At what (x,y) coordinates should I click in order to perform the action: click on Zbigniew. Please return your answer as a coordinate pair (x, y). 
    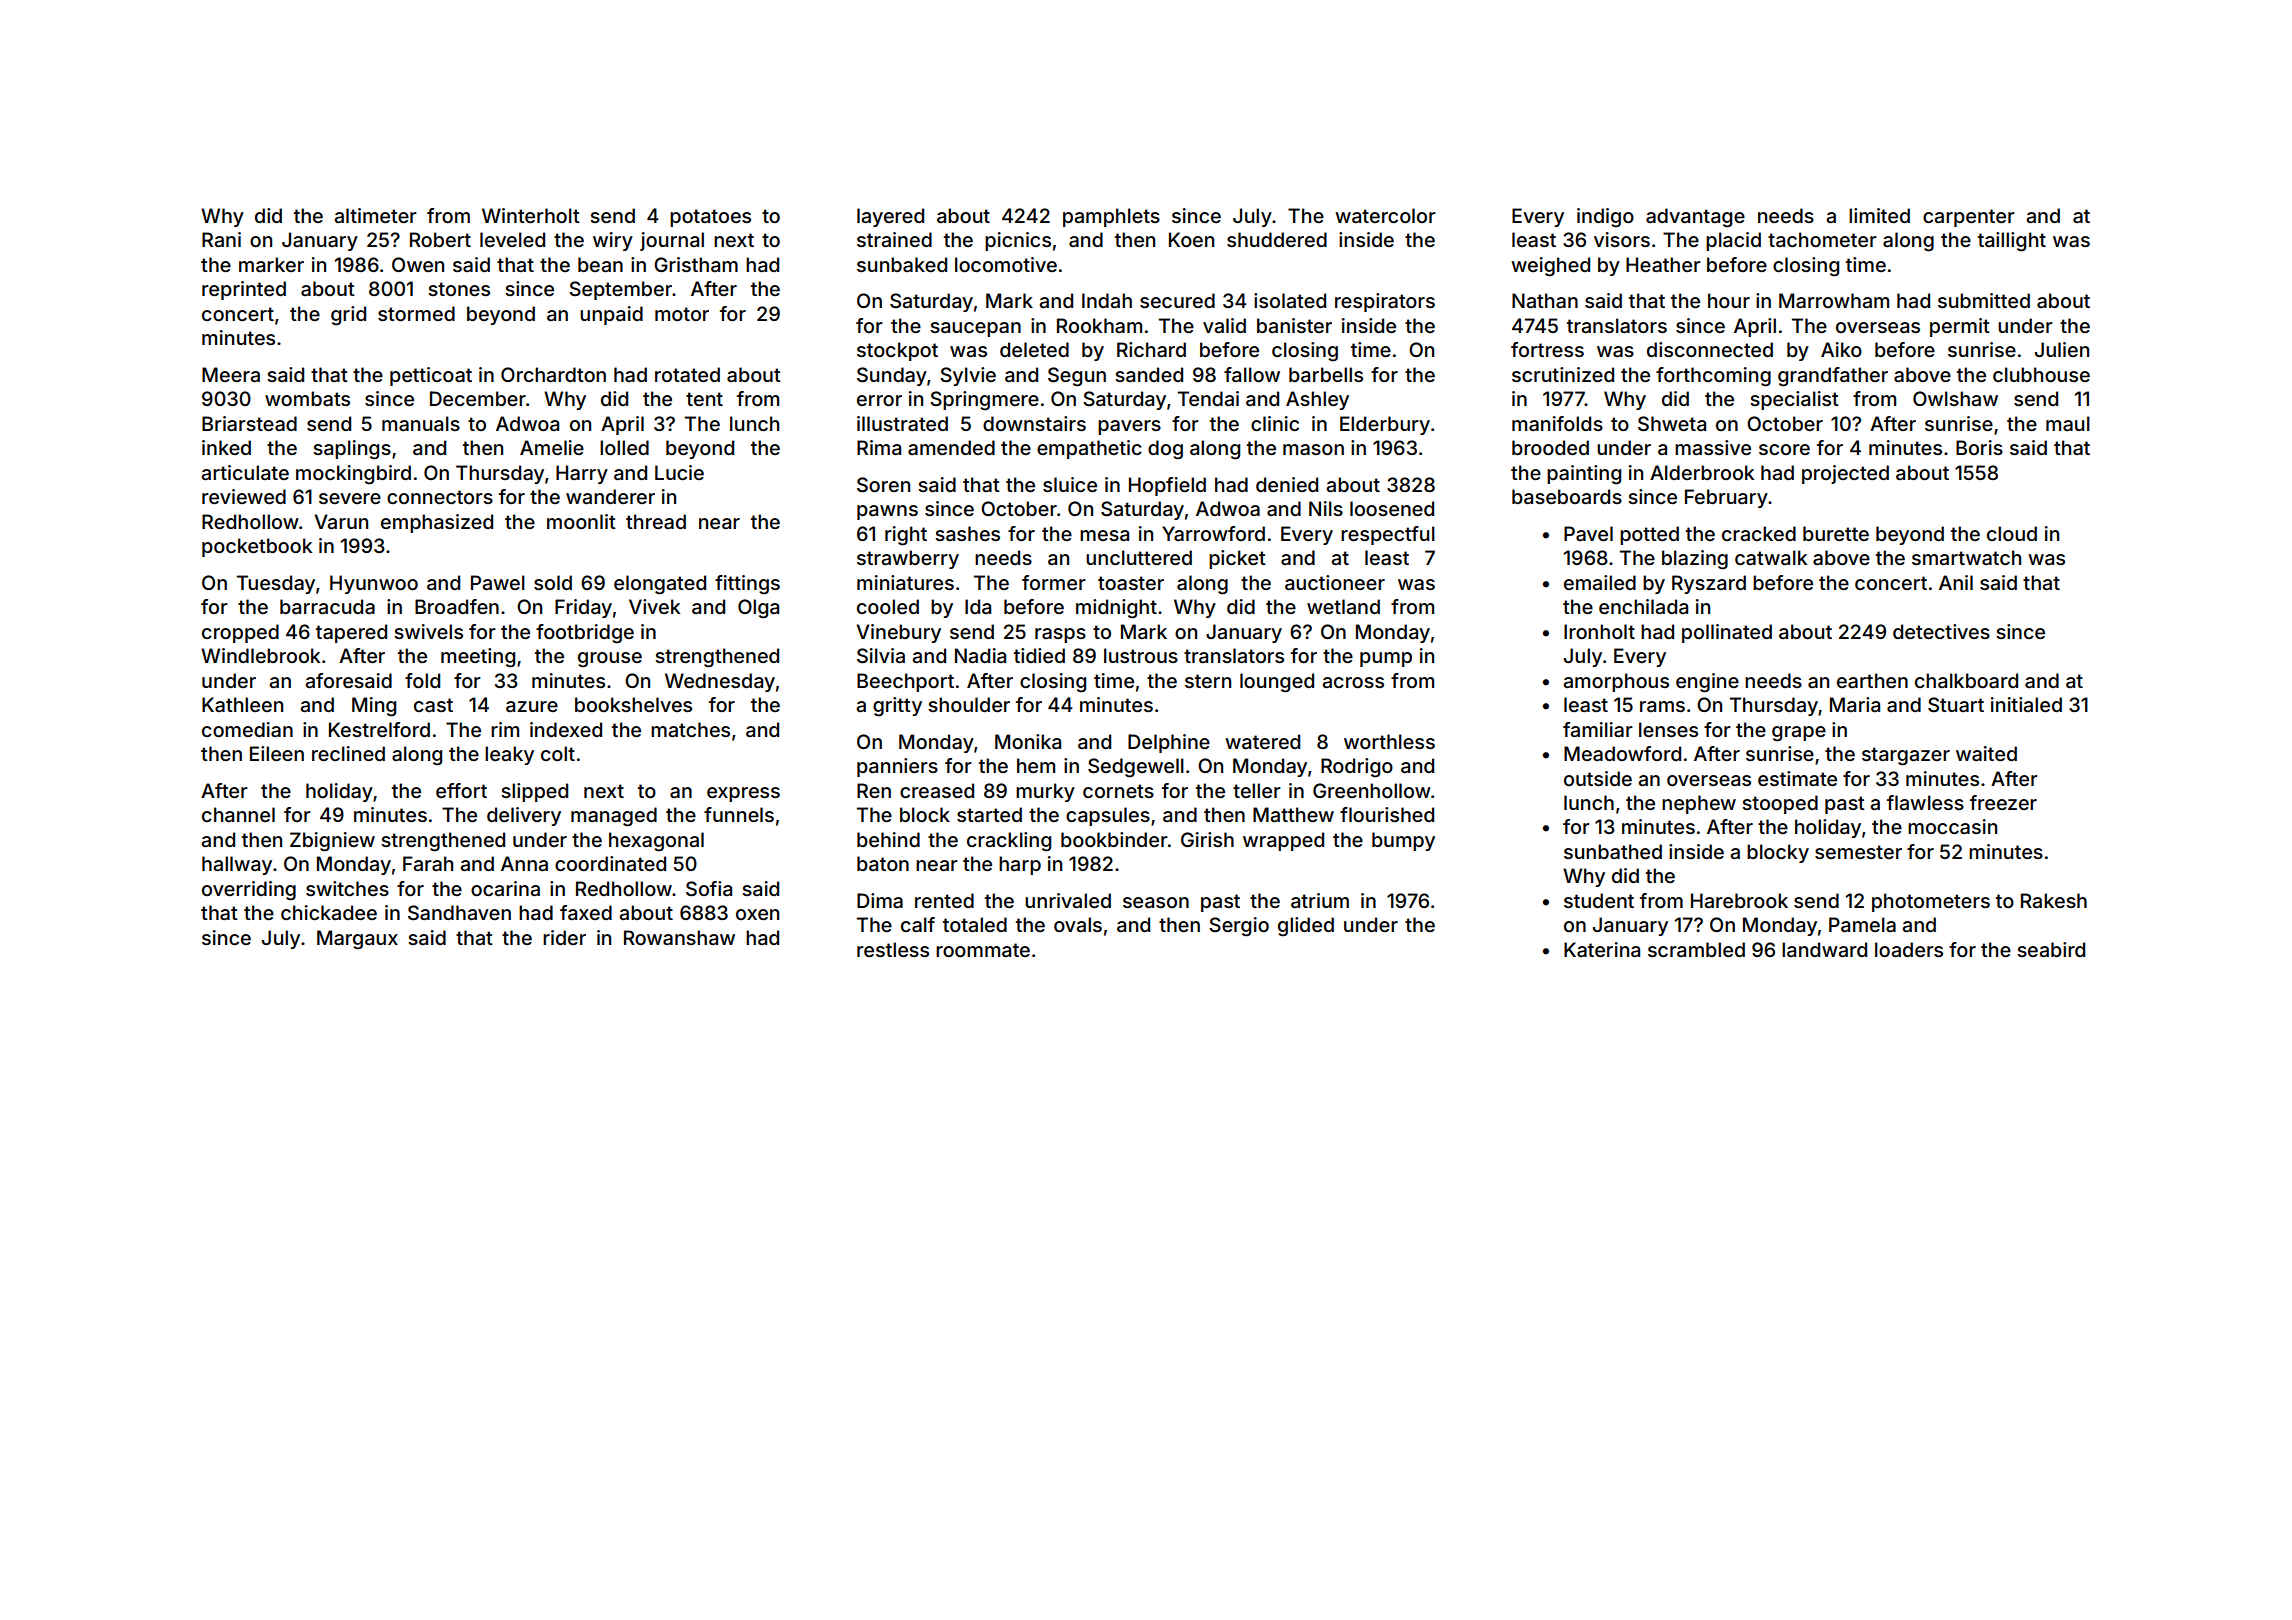
    Looking at the image, I should click on (332, 842).
